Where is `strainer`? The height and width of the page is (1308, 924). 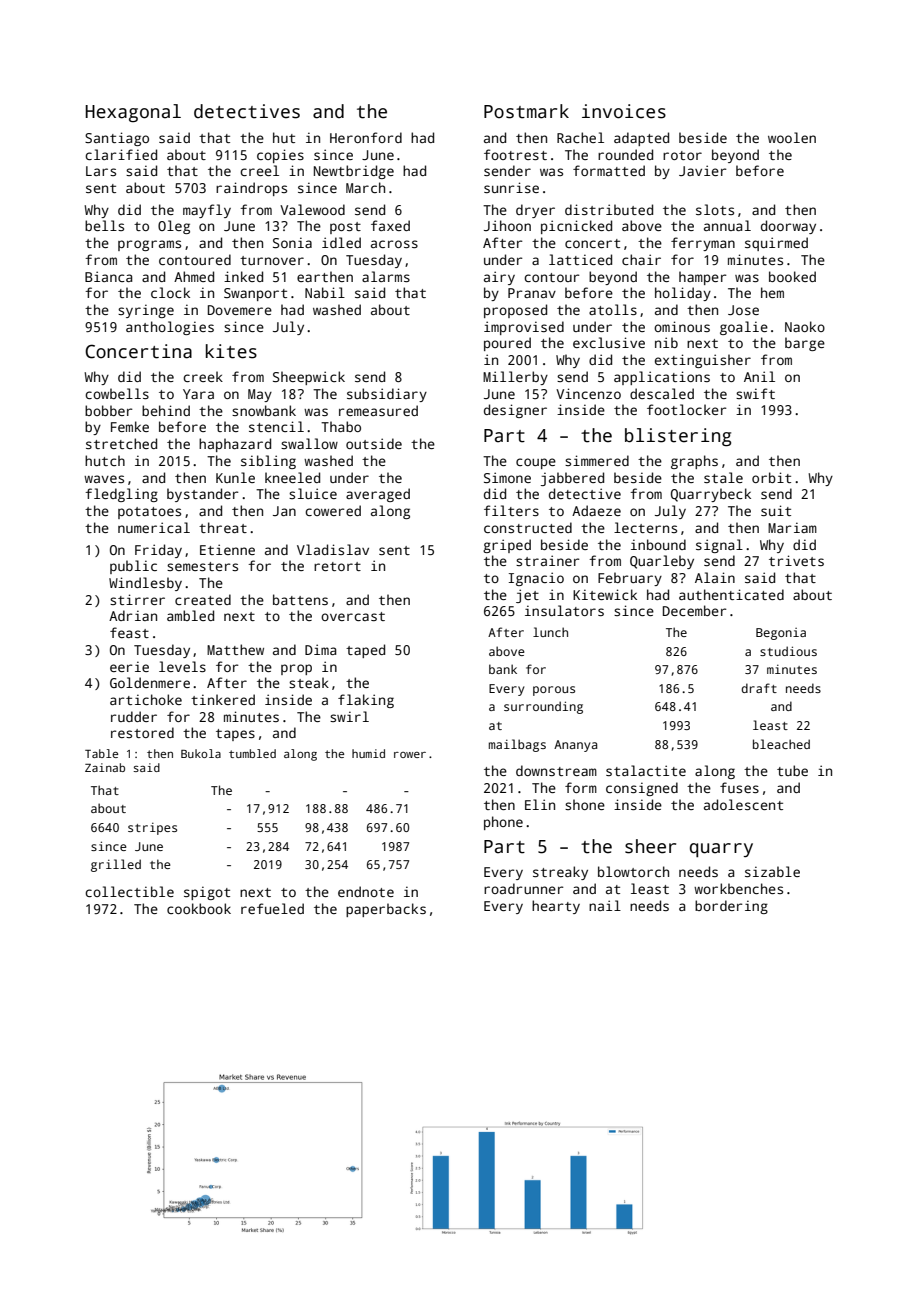 strainer is located at coordinates (547, 560).
